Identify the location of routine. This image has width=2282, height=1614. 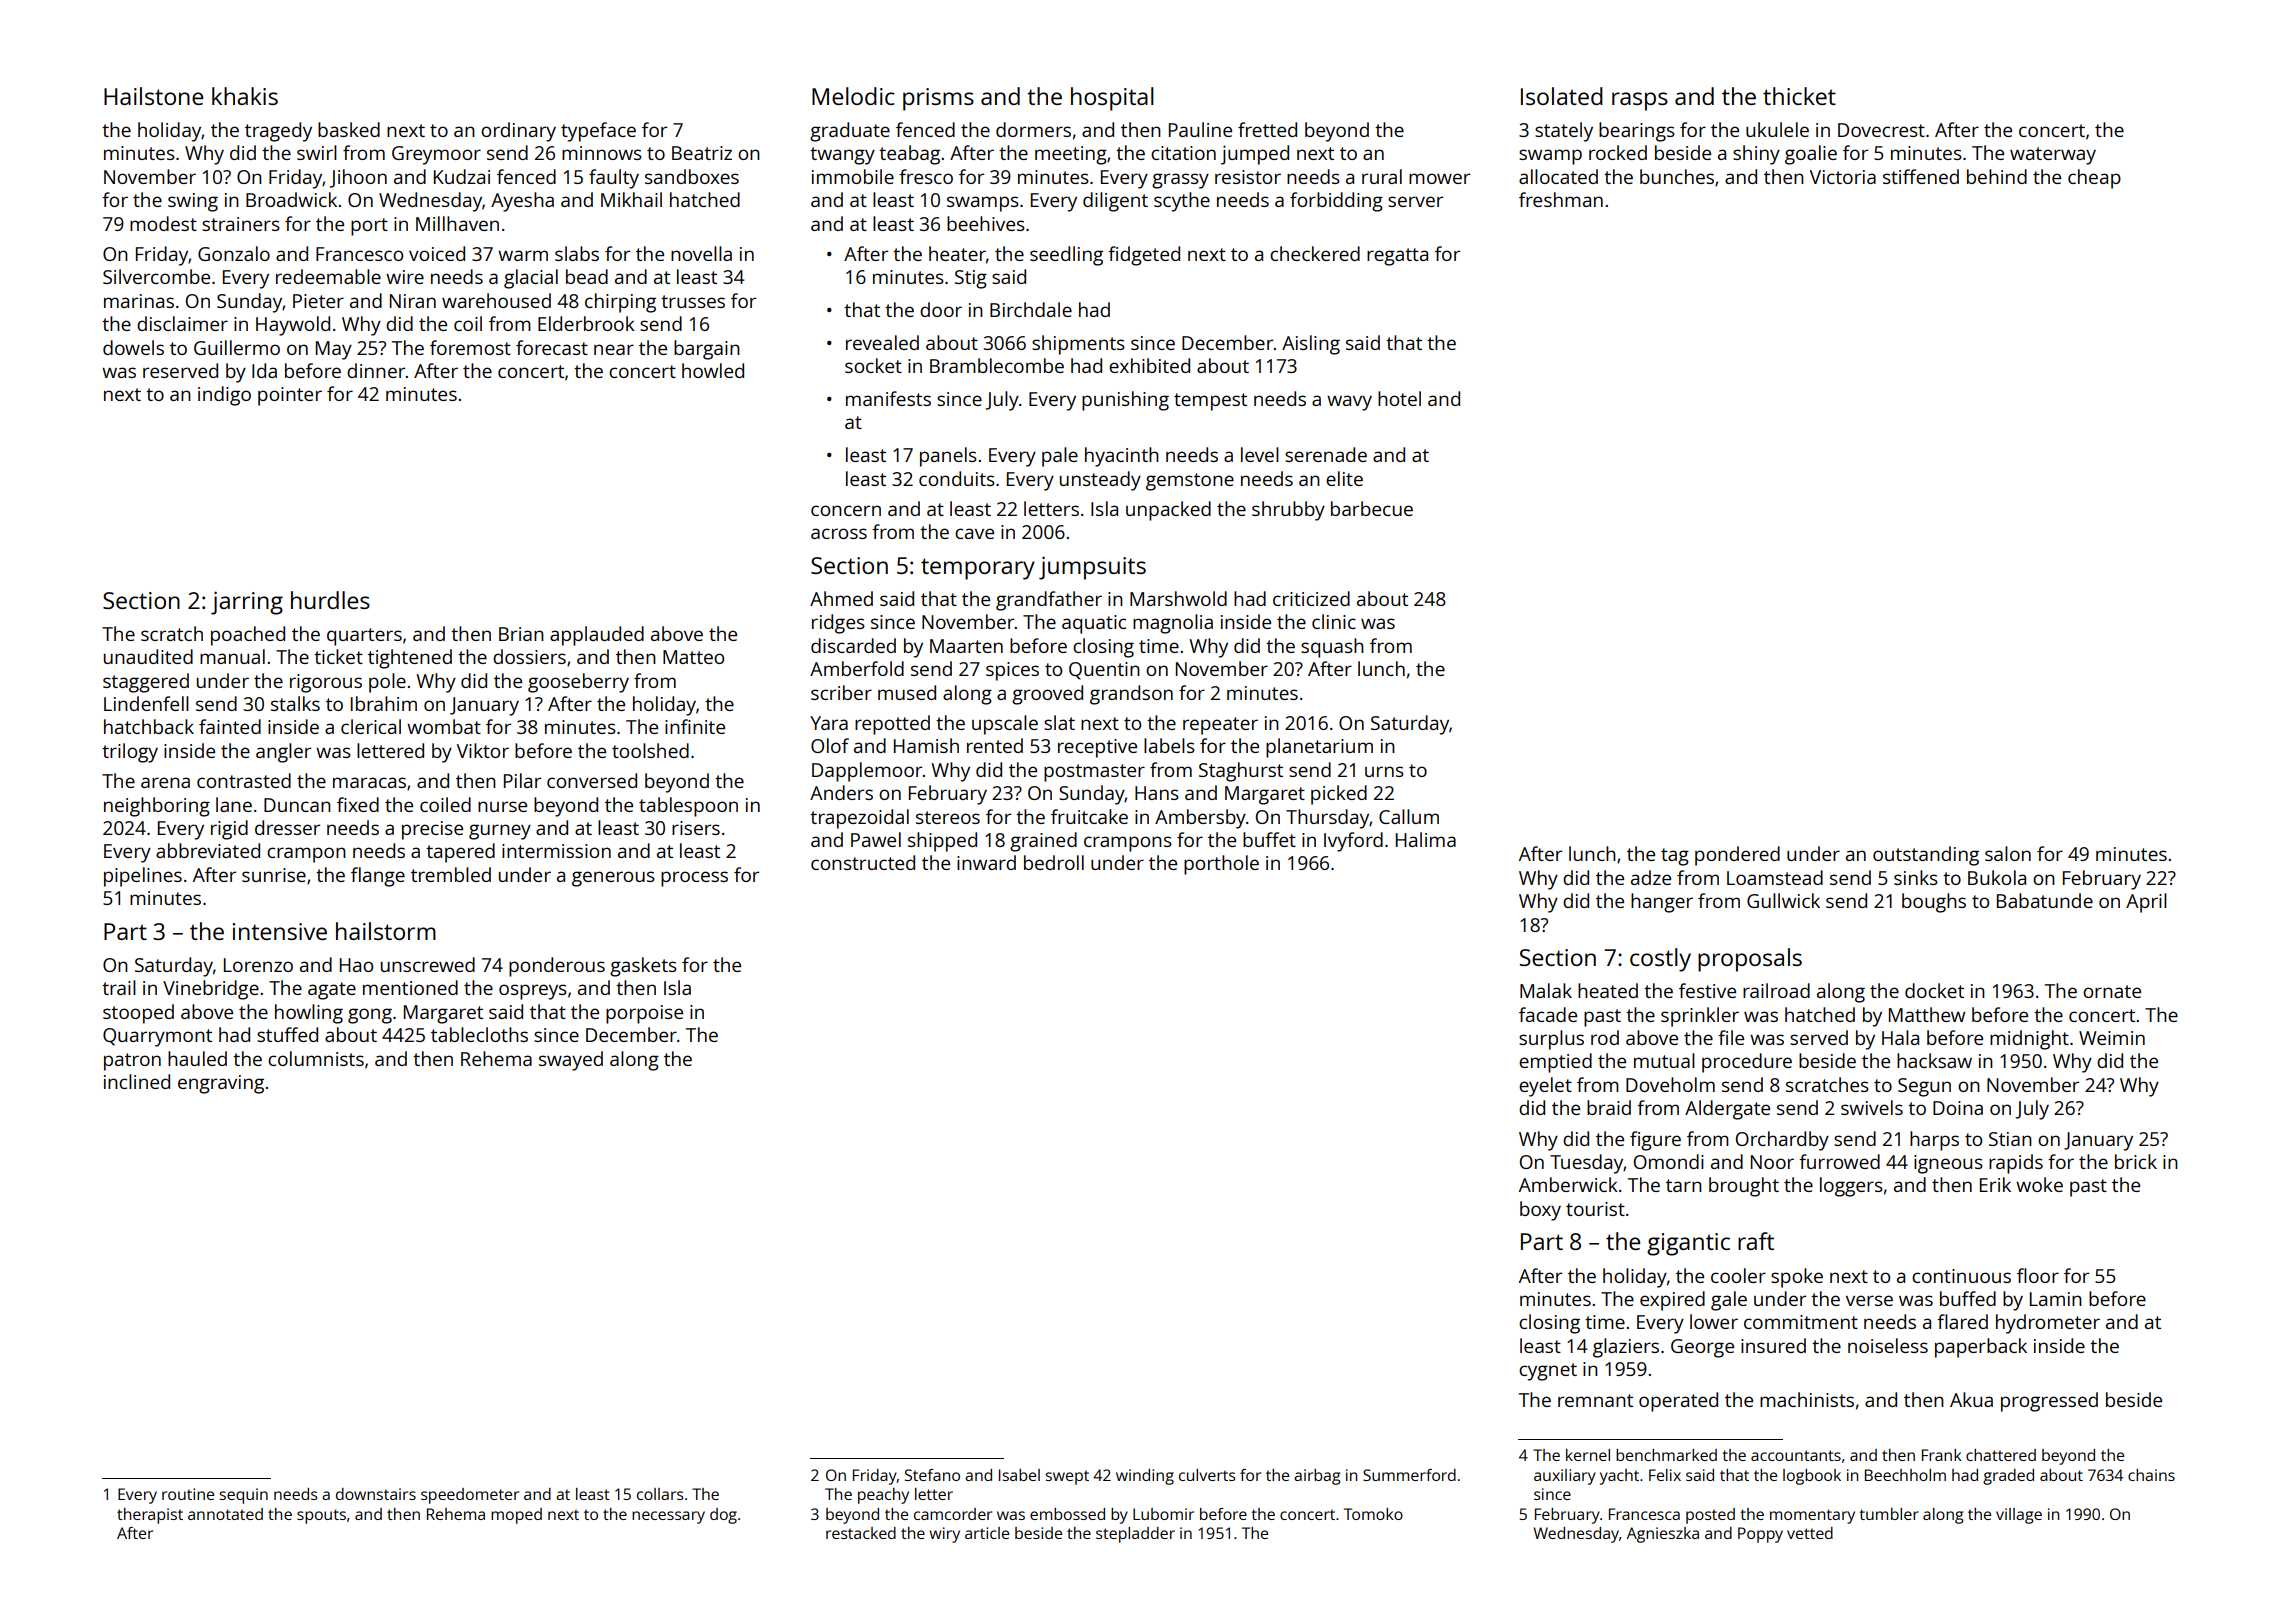
(188, 1494).
